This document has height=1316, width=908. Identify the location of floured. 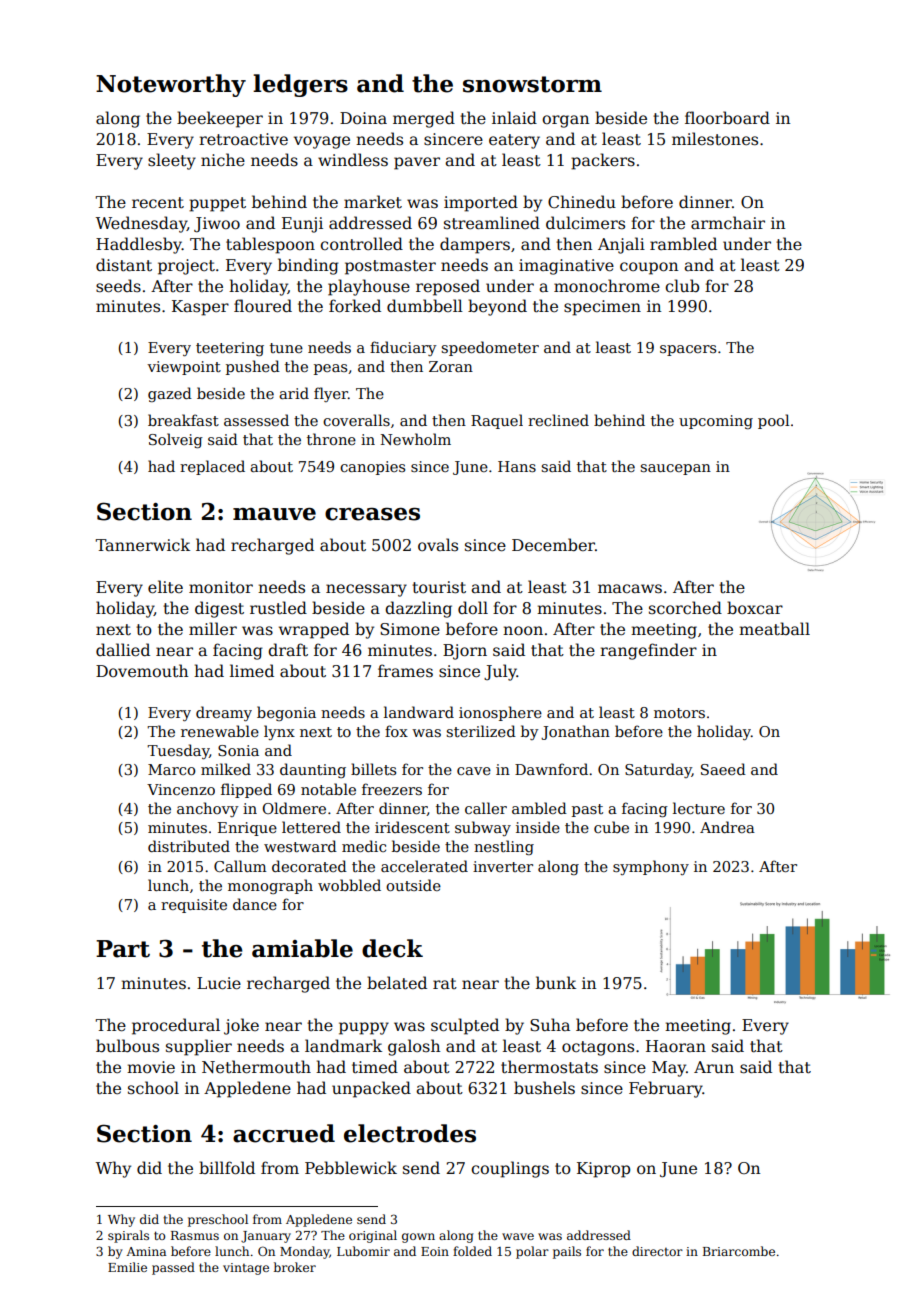
(263, 306).
